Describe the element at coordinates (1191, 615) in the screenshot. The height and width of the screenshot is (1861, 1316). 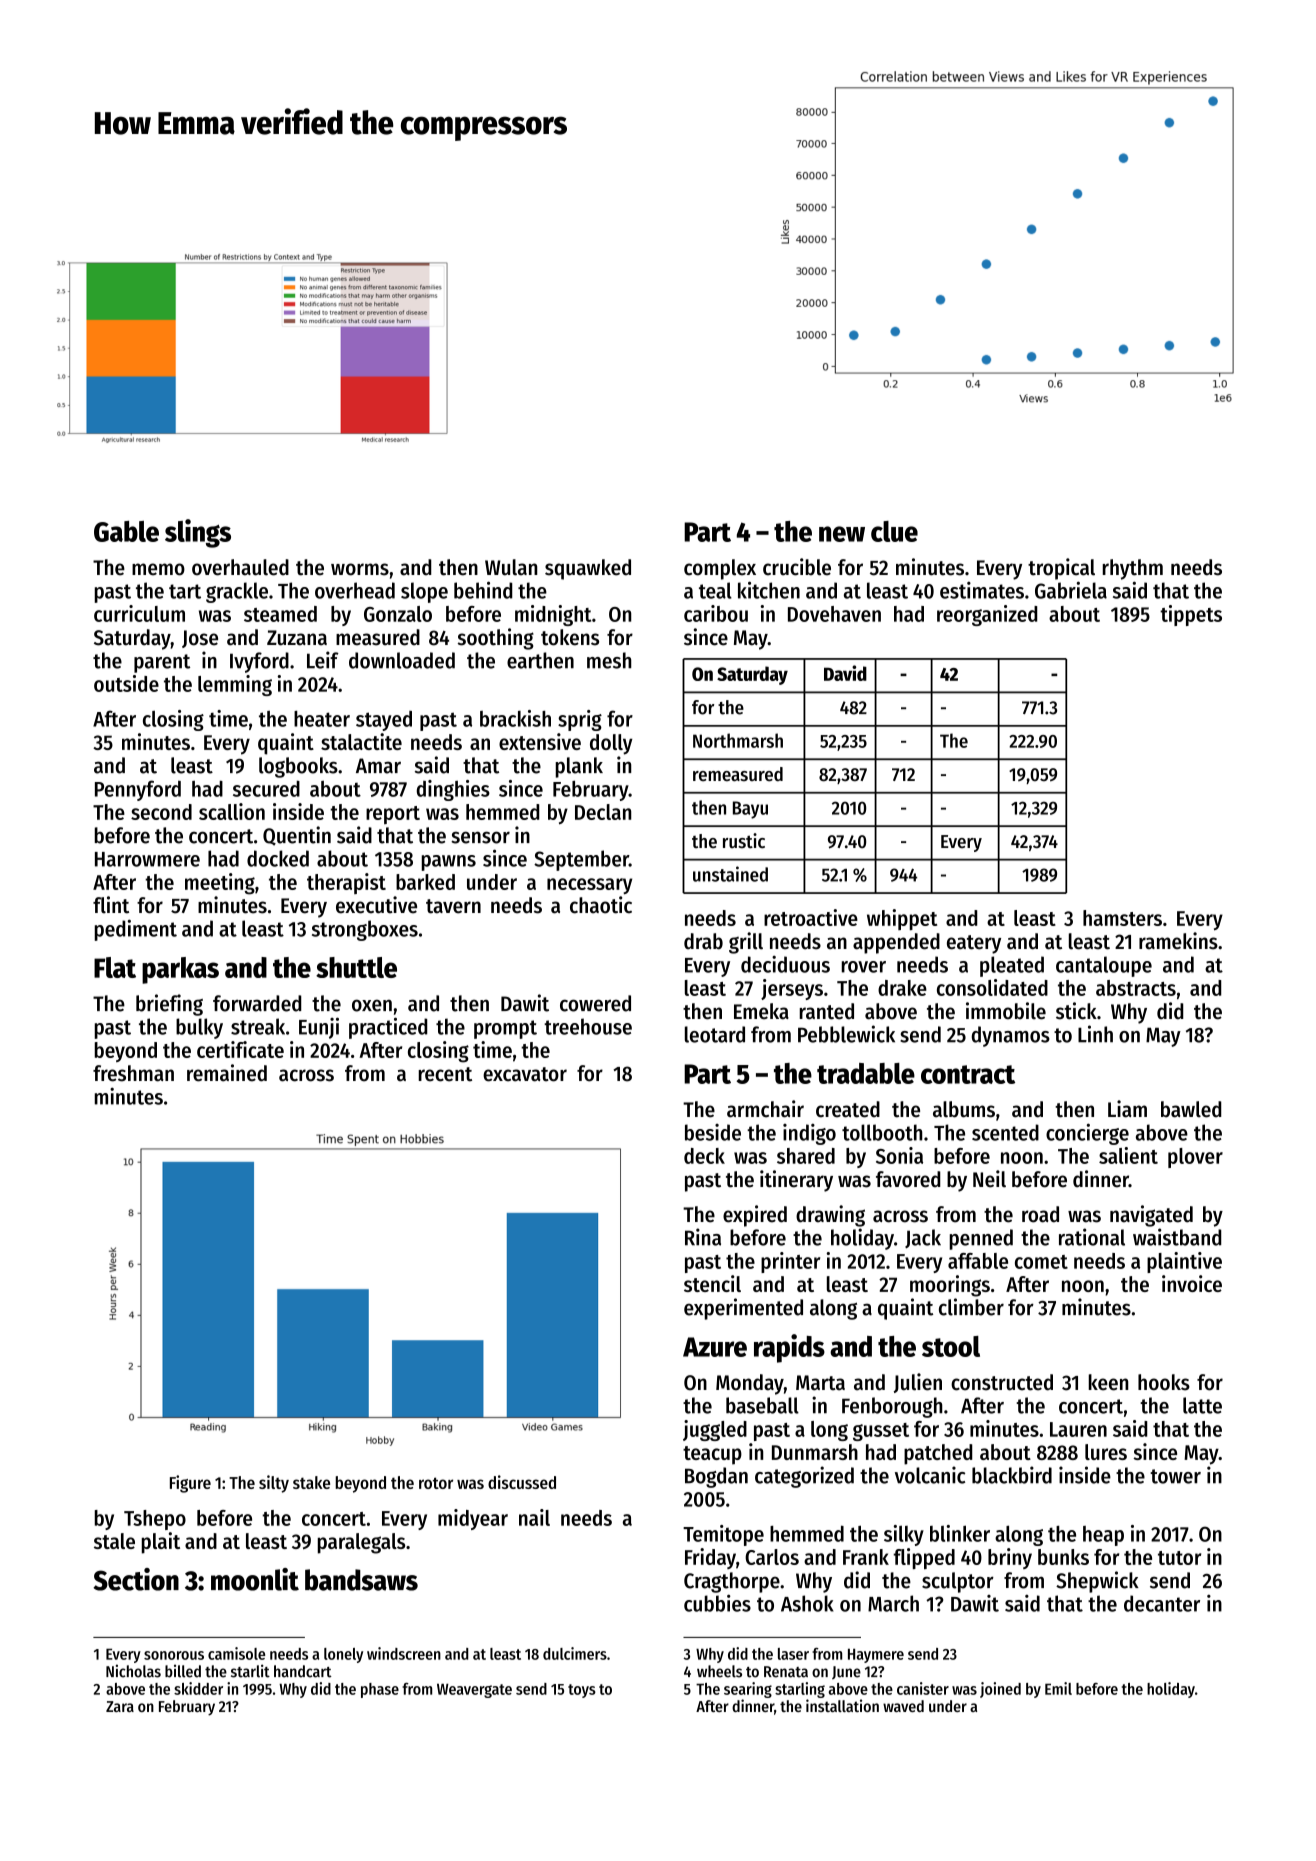
I see `tippets` at that location.
